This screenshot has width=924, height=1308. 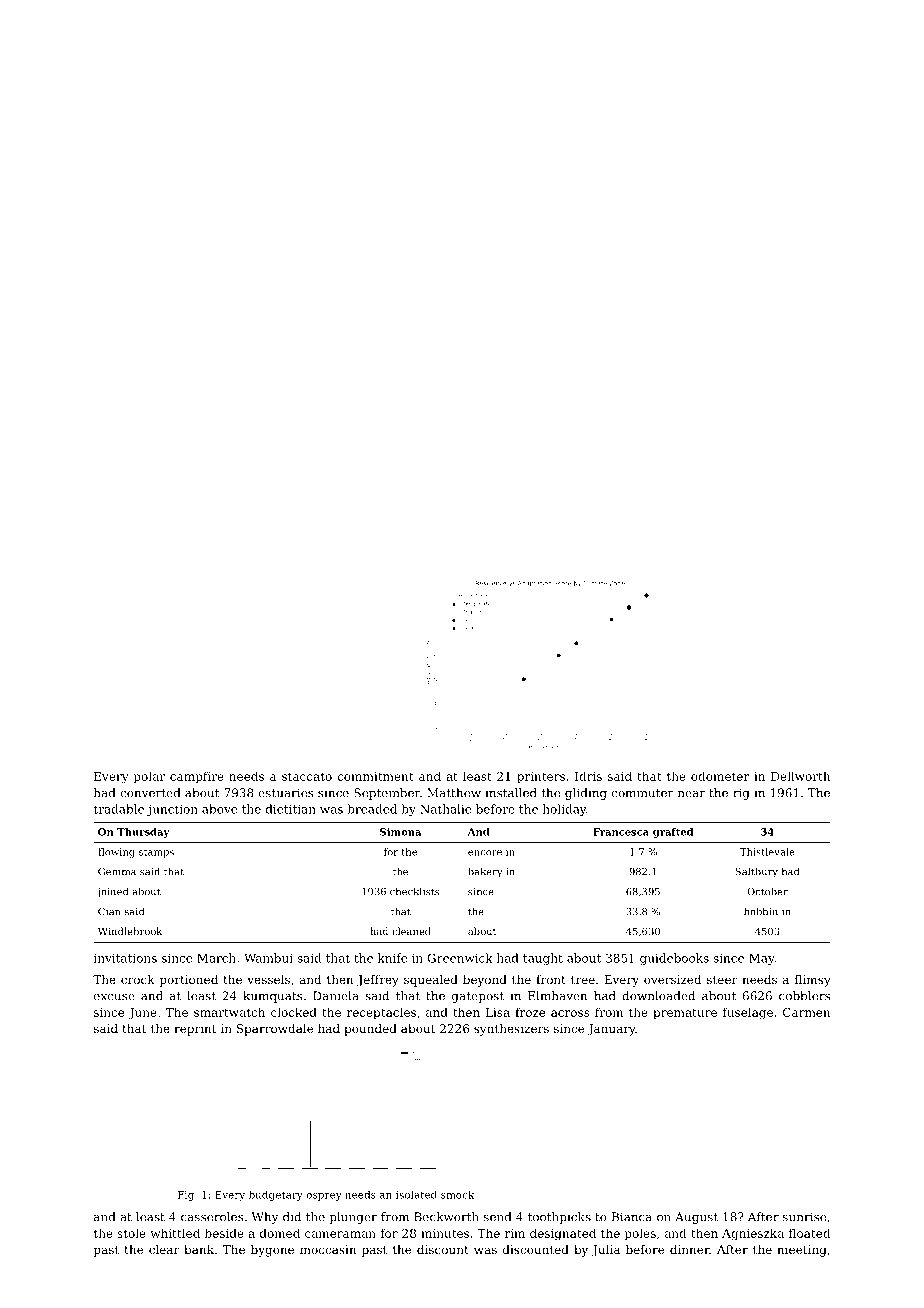 What do you see at coordinates (411, 931) in the screenshot?
I see `cleaned` at bounding box center [411, 931].
